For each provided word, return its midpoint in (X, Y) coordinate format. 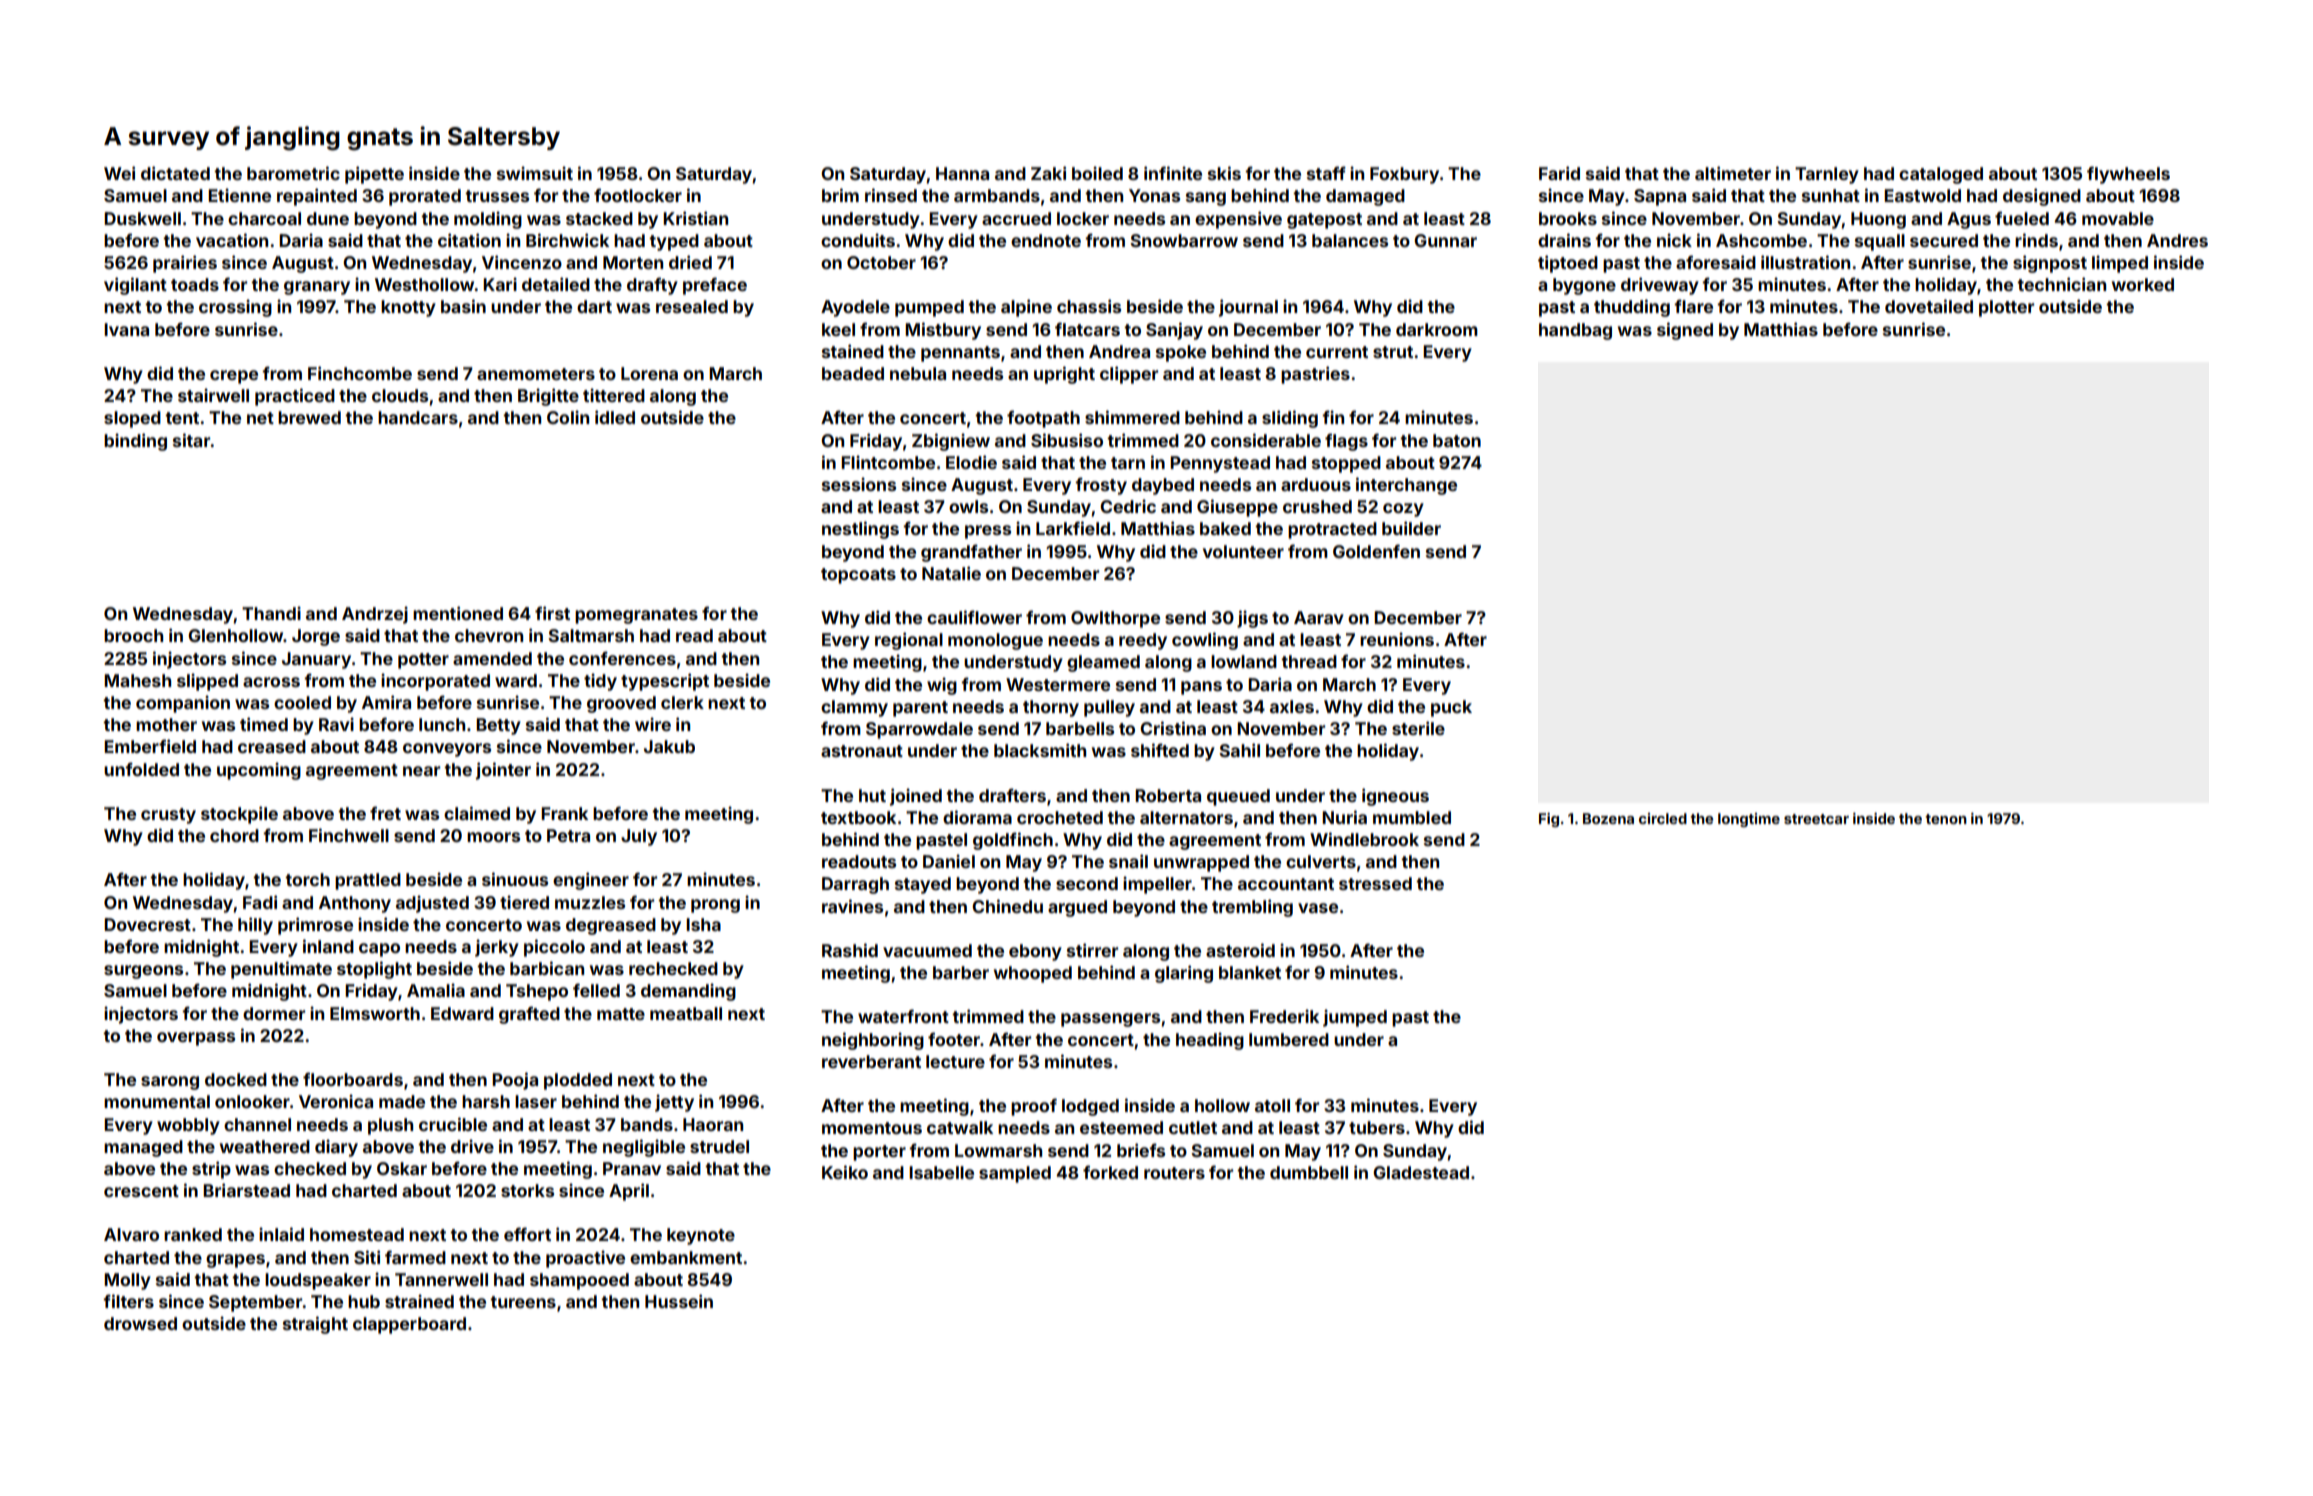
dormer (274, 1013)
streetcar (1816, 819)
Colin (568, 417)
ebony (1035, 952)
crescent (141, 1191)
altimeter (1733, 173)
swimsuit (535, 173)
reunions (1397, 639)
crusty (168, 816)
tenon (1946, 819)
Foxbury (1404, 175)
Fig (1549, 820)
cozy (1403, 510)
